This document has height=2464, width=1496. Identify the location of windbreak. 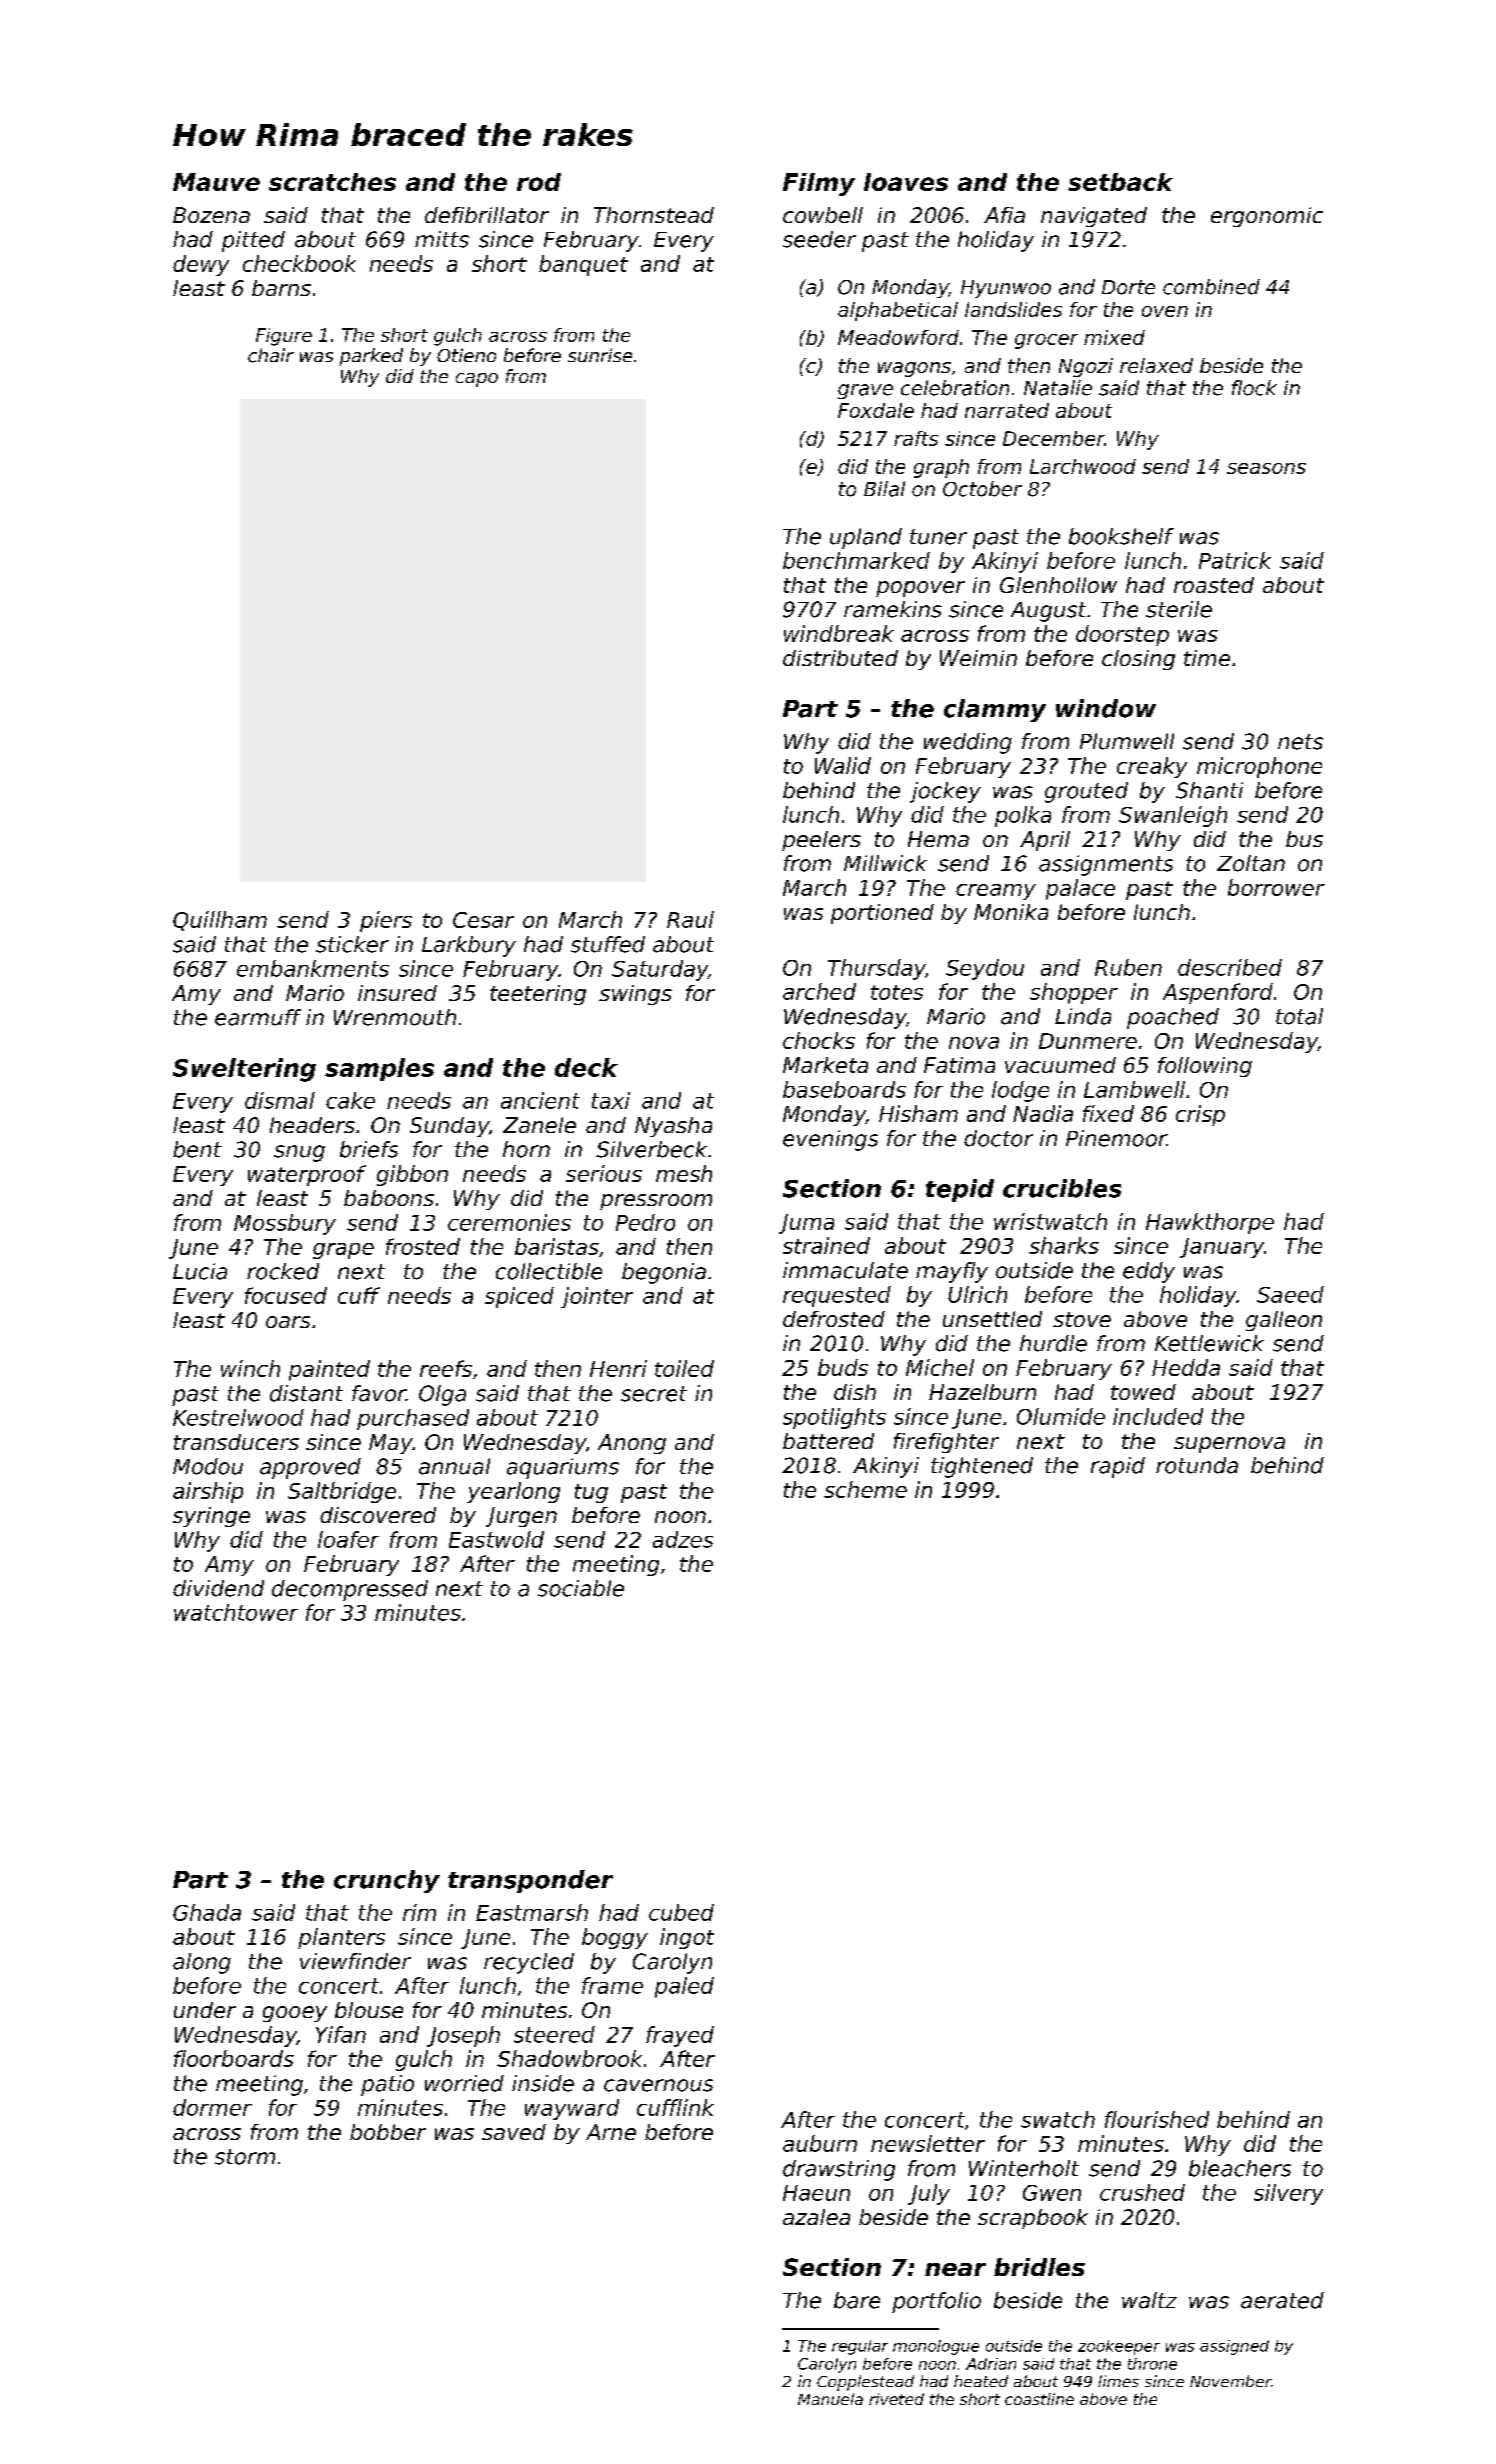
(839, 633).
